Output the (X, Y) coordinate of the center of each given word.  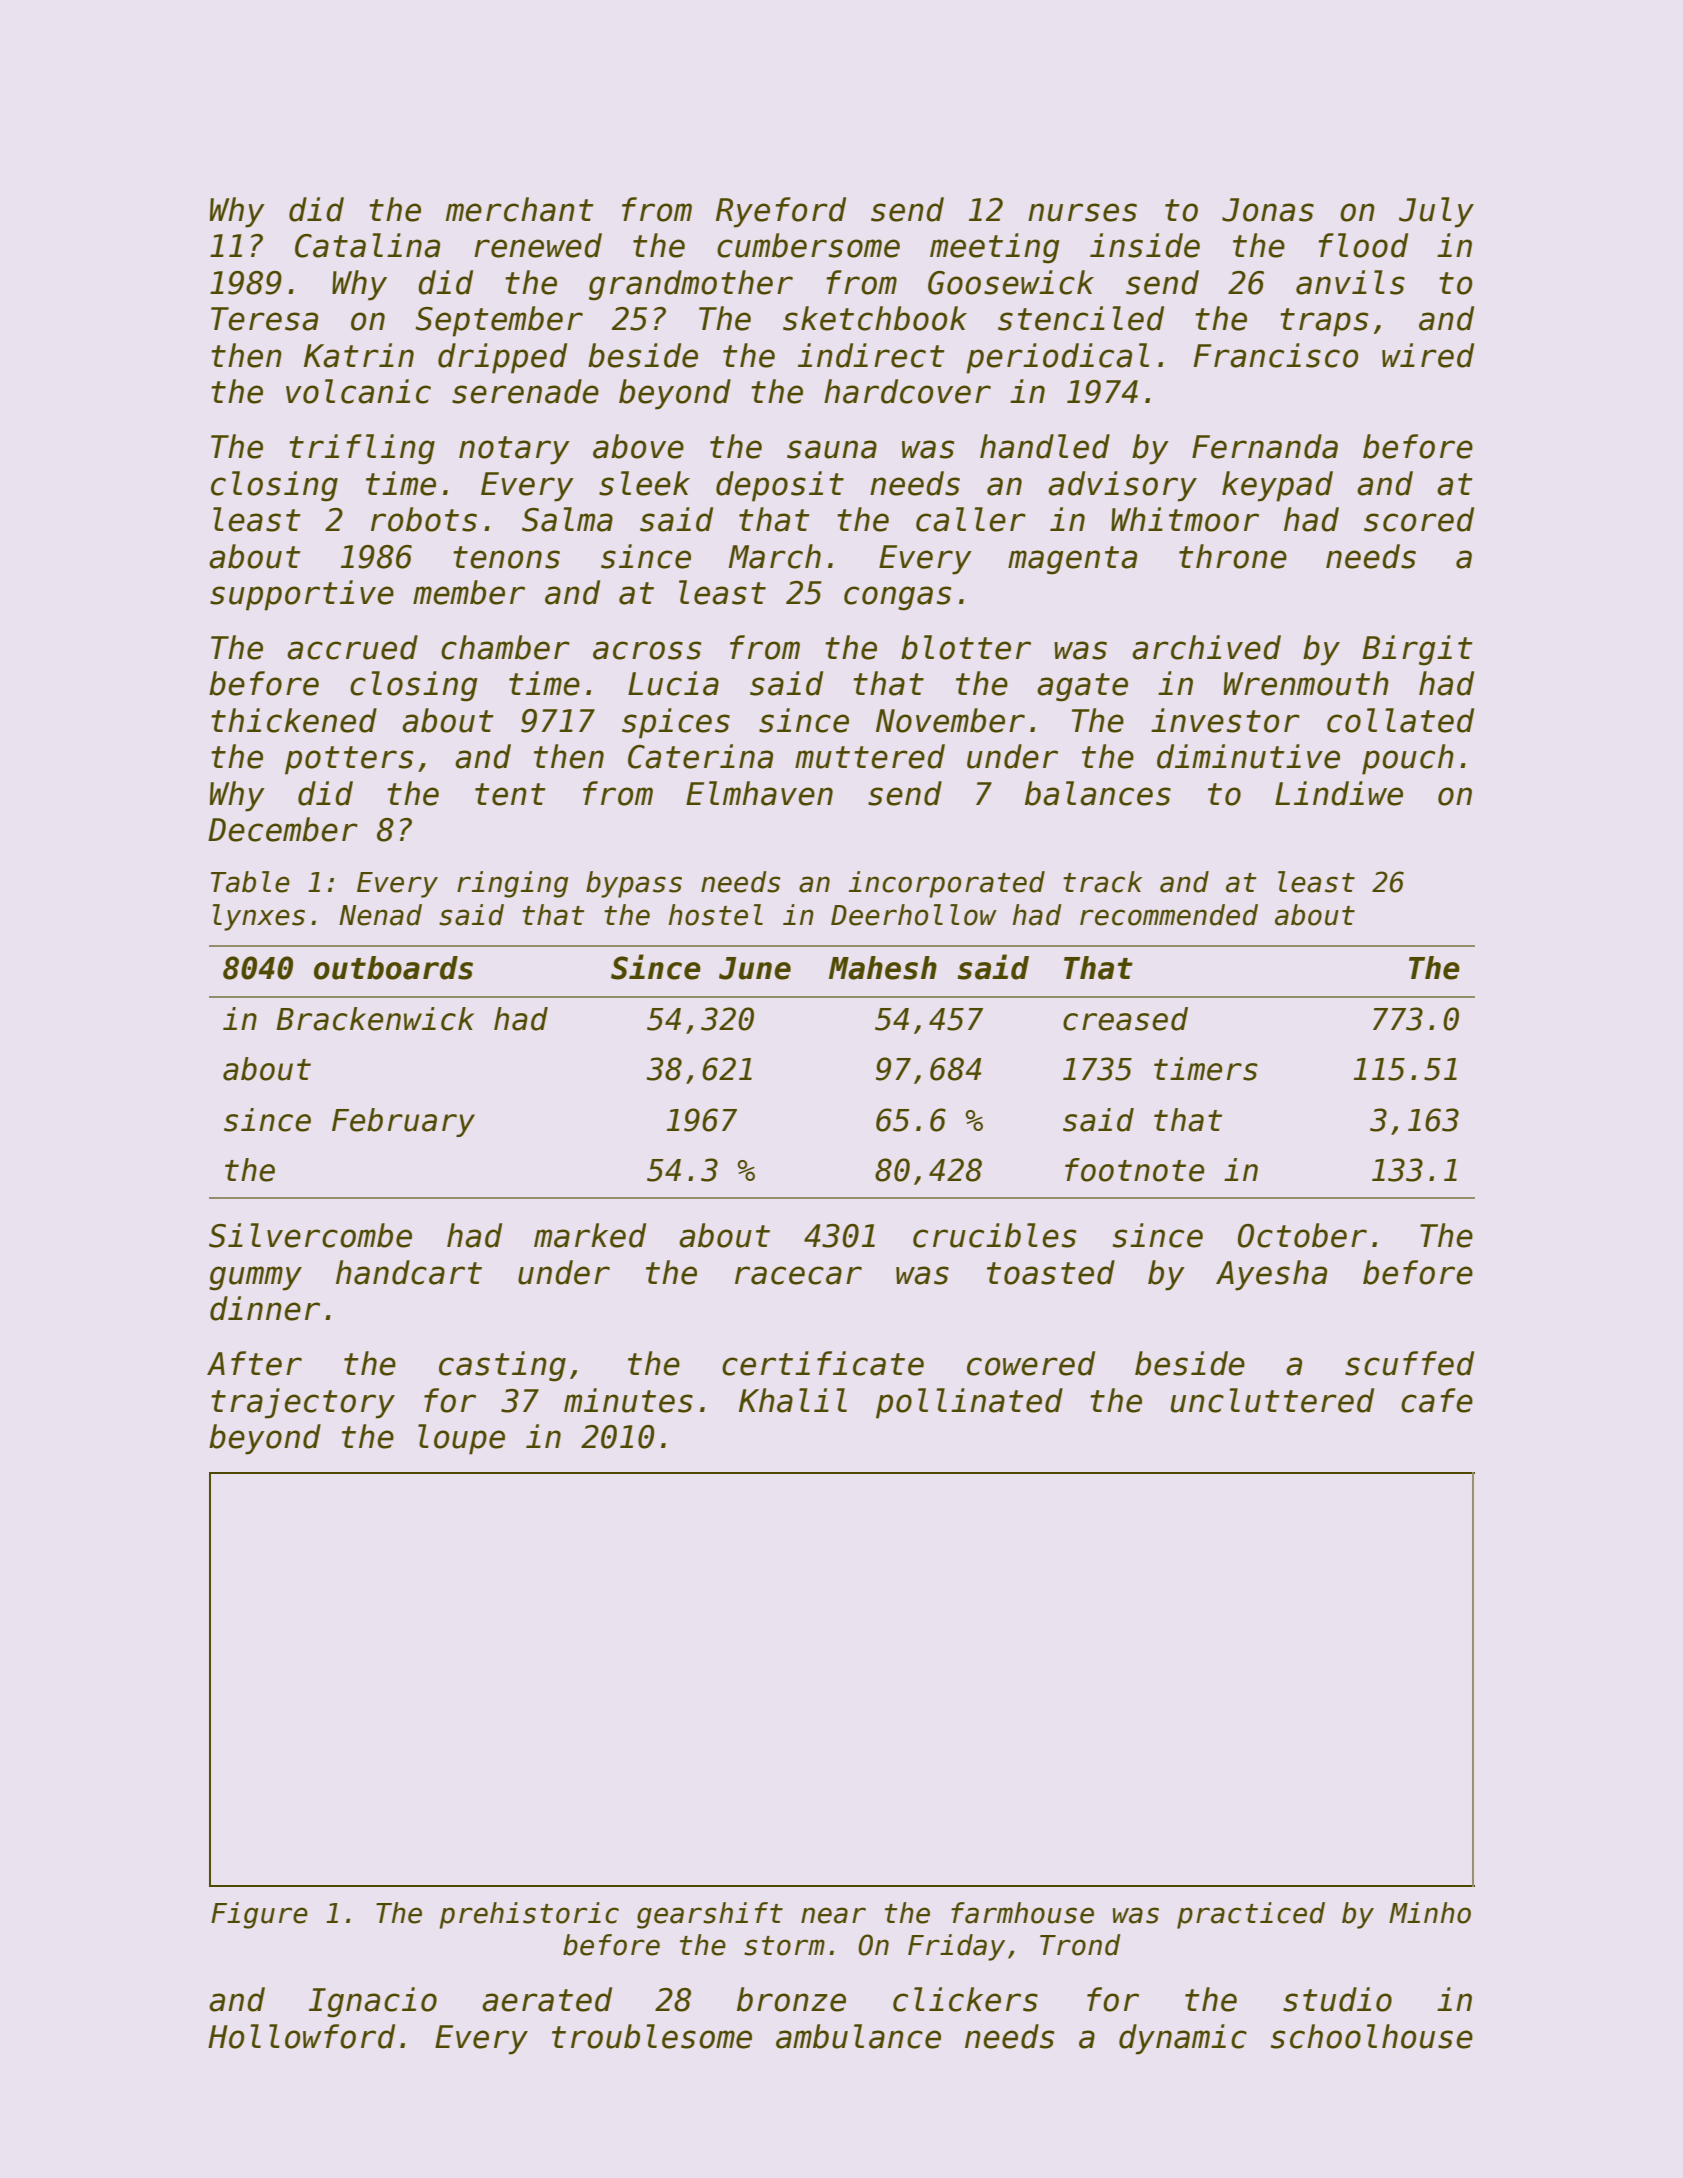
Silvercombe (310, 1235)
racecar (798, 1275)
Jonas (1268, 210)
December (283, 829)
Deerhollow (914, 915)
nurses (1082, 212)
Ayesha (1271, 1275)
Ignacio (373, 2002)
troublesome (652, 2036)
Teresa (264, 319)
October (1302, 1235)
